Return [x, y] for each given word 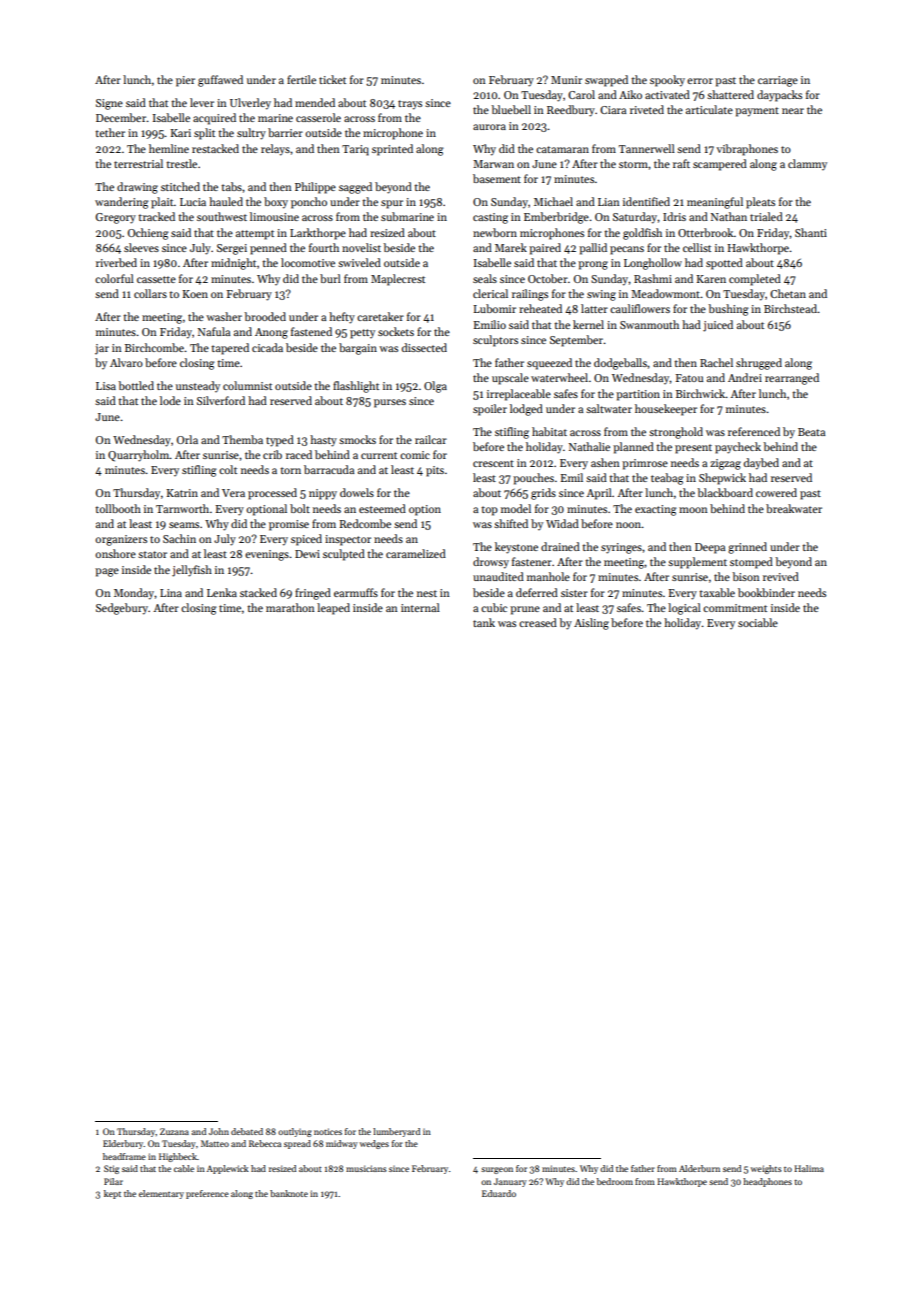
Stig [111, 1169]
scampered [720, 165]
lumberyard [396, 1132]
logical [684, 609]
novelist [361, 247]
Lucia [193, 202]
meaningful [715, 203]
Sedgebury [122, 609]
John [219, 1131]
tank [484, 622]
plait [162, 203]
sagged [355, 188]
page [107, 572]
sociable [758, 622]
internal [420, 607]
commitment [735, 608]
